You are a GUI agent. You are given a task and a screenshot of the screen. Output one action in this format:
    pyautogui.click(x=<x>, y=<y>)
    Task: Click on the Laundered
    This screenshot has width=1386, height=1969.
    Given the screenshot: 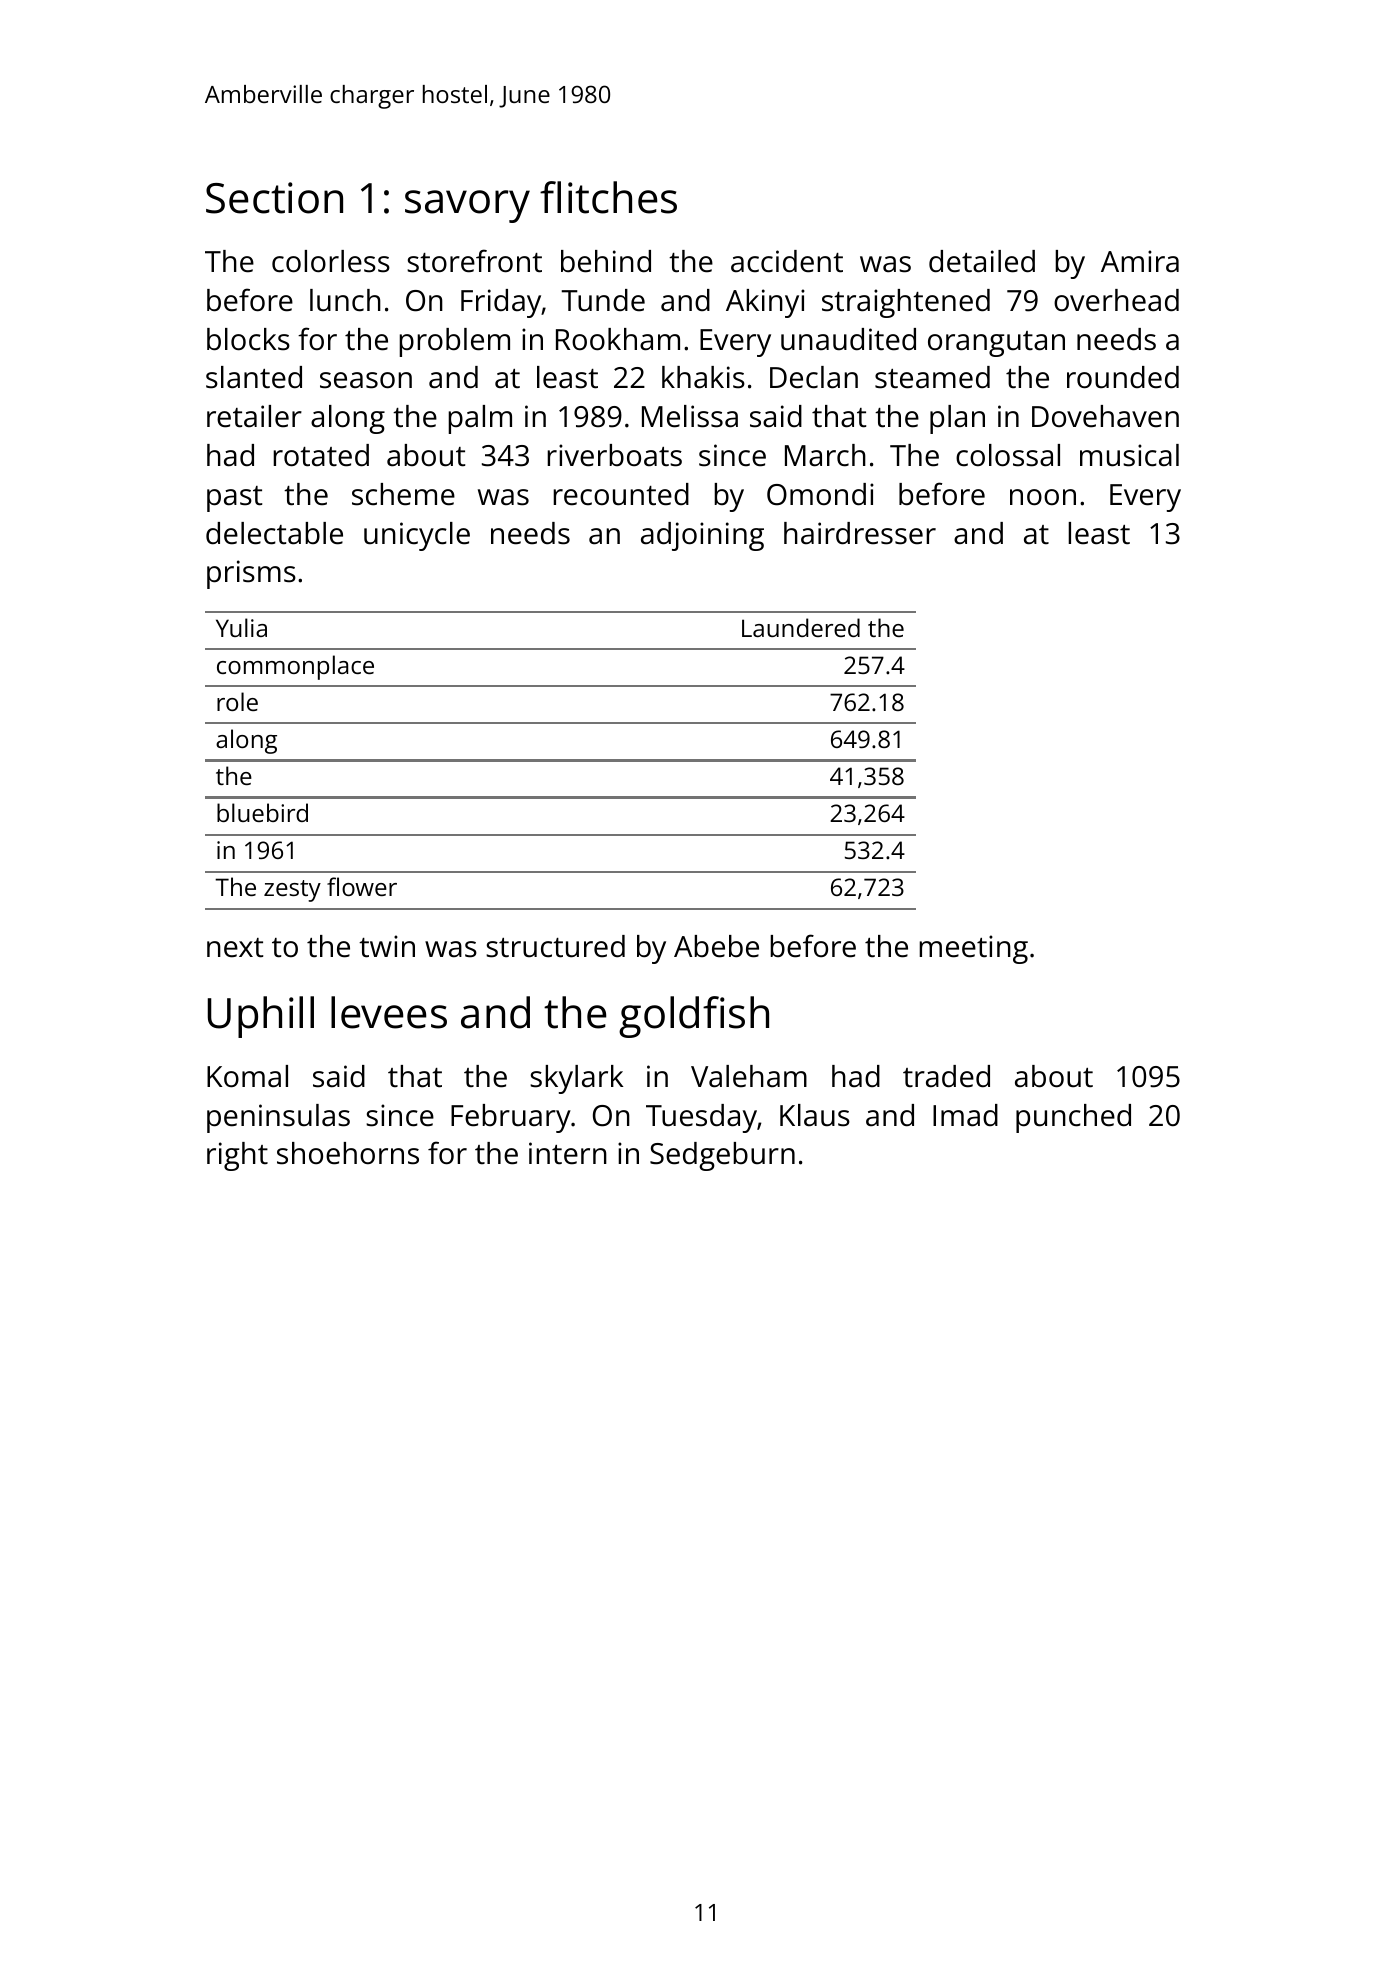 What is the action you would take?
    pyautogui.click(x=801, y=627)
